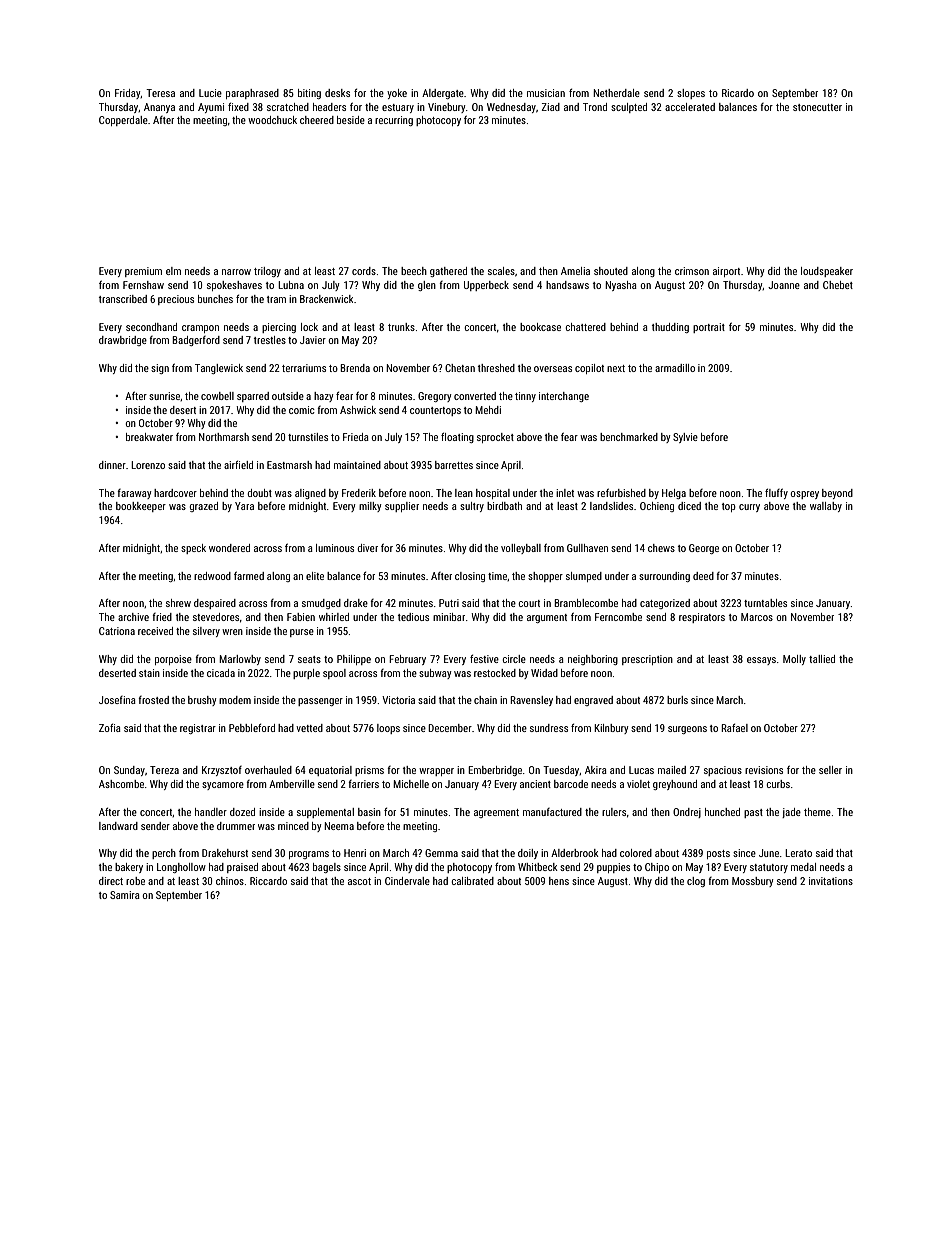 The image size is (952, 1233). What do you see at coordinates (738, 93) in the document?
I see `Ricardo` at bounding box center [738, 93].
